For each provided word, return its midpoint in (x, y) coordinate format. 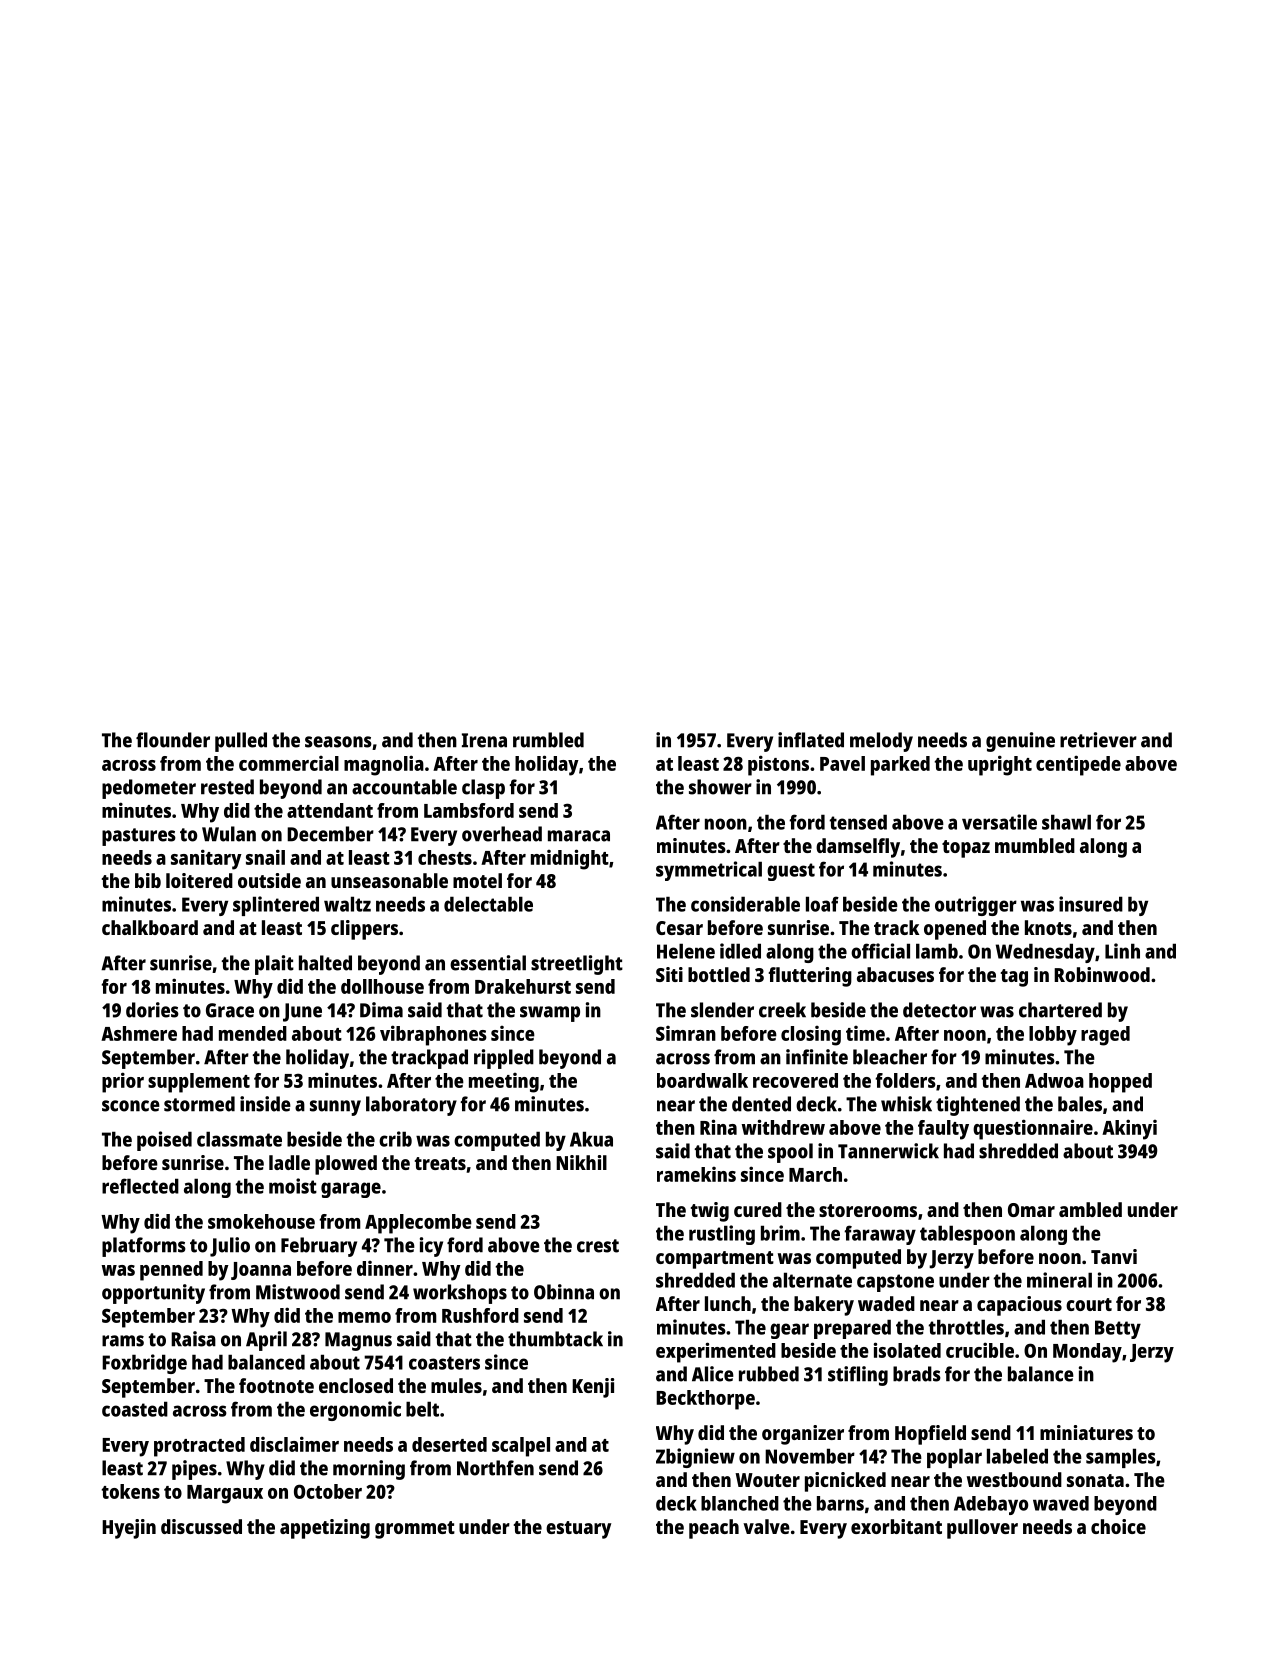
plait (274, 965)
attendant (330, 810)
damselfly (858, 848)
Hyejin (129, 1529)
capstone (895, 1283)
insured (1091, 904)
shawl (1066, 822)
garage (351, 1190)
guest (791, 872)
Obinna (564, 1292)
